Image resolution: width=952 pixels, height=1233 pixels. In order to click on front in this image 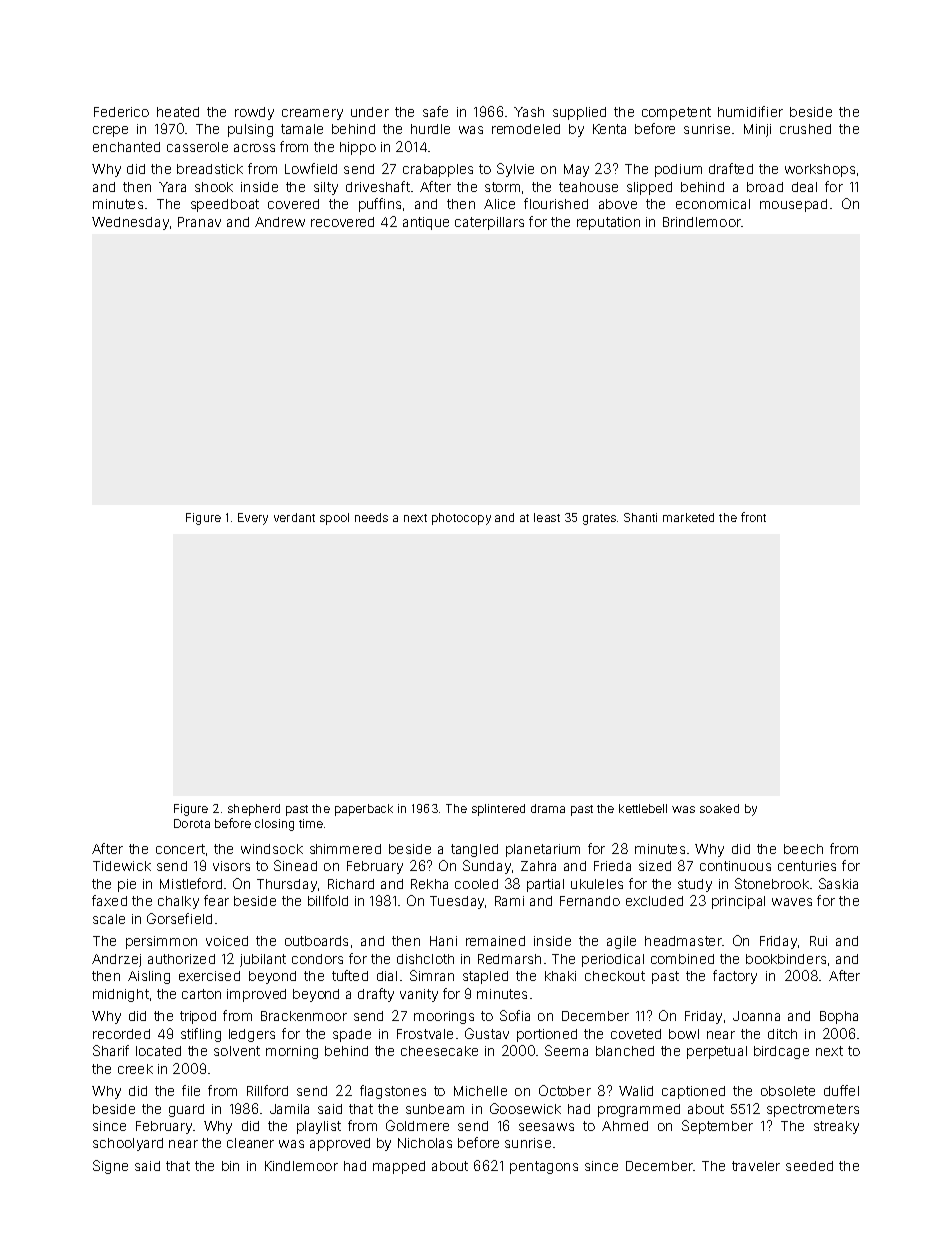, I will do `click(753, 517)`.
